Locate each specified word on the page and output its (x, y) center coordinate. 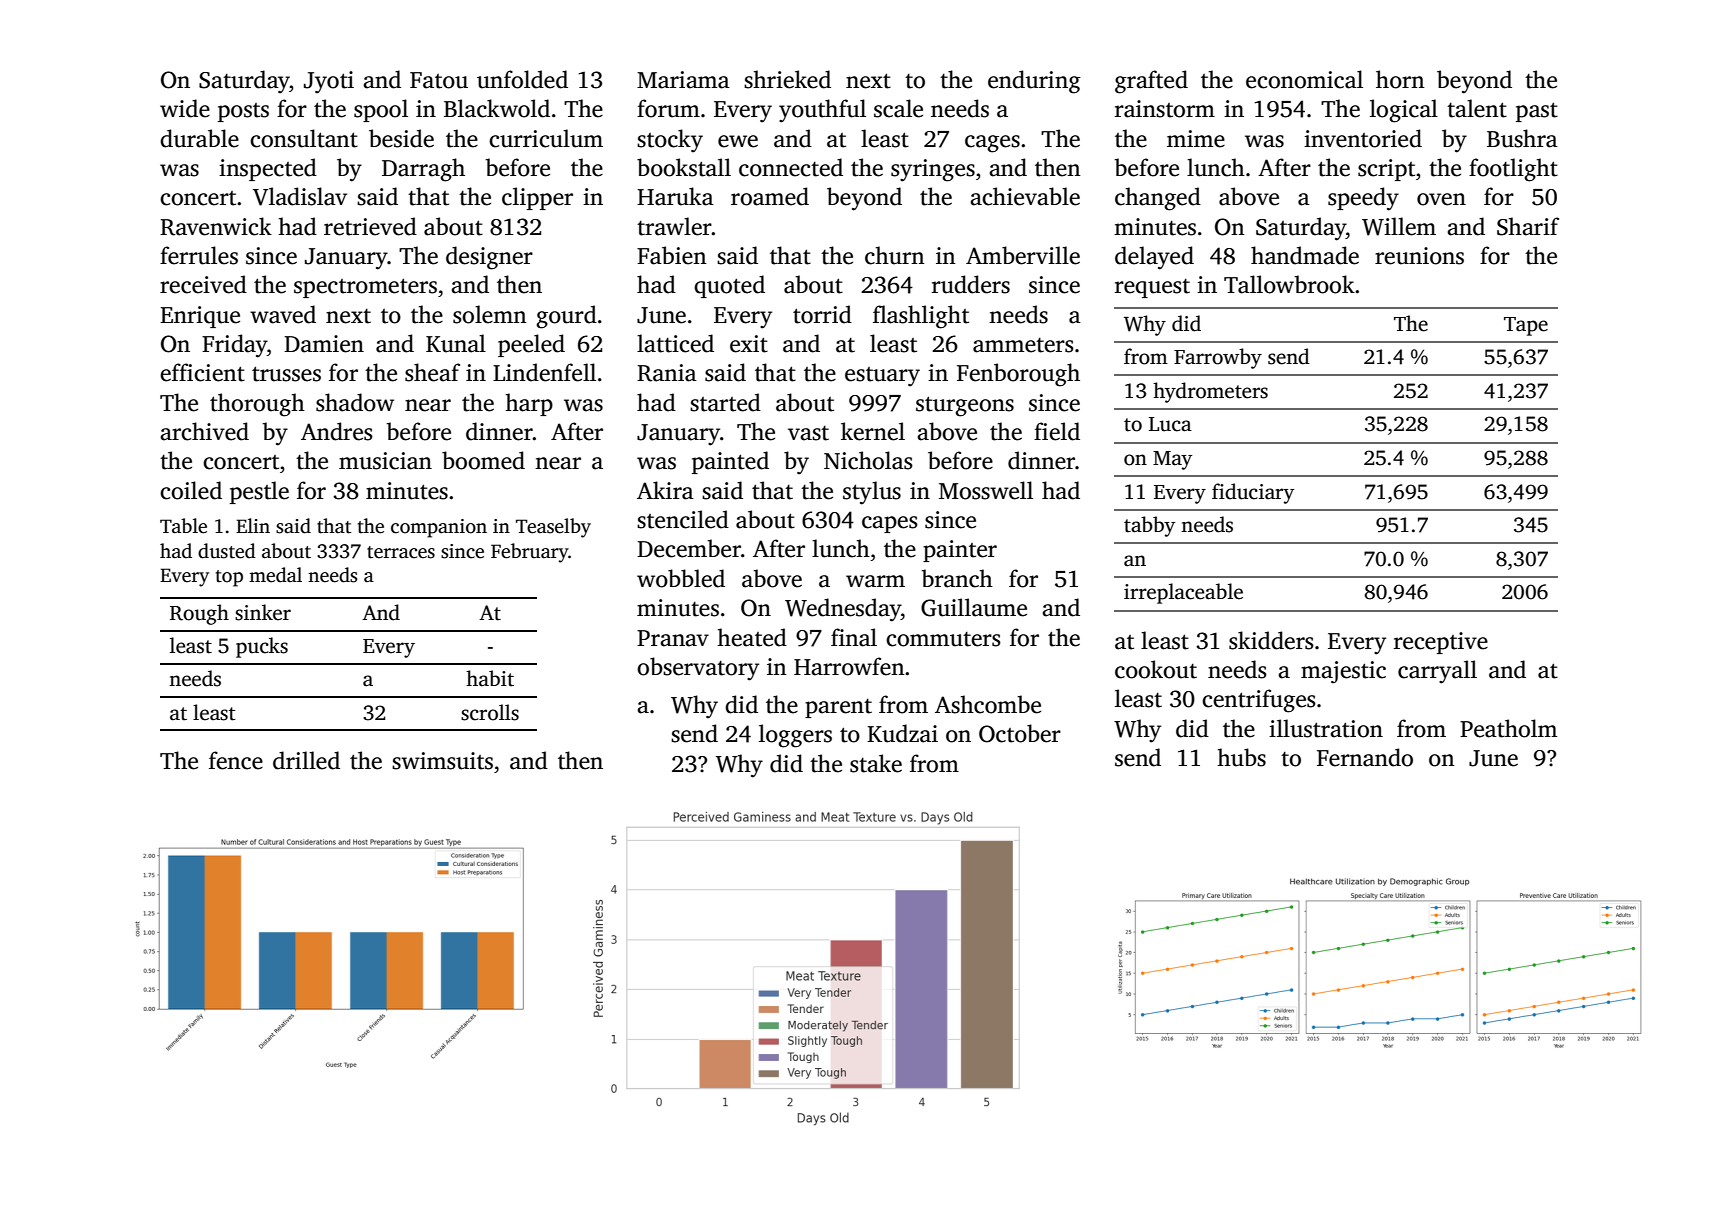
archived (204, 431)
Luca (1170, 424)
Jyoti (329, 82)
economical (1304, 79)
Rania (667, 373)
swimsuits (442, 761)
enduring (1034, 82)
